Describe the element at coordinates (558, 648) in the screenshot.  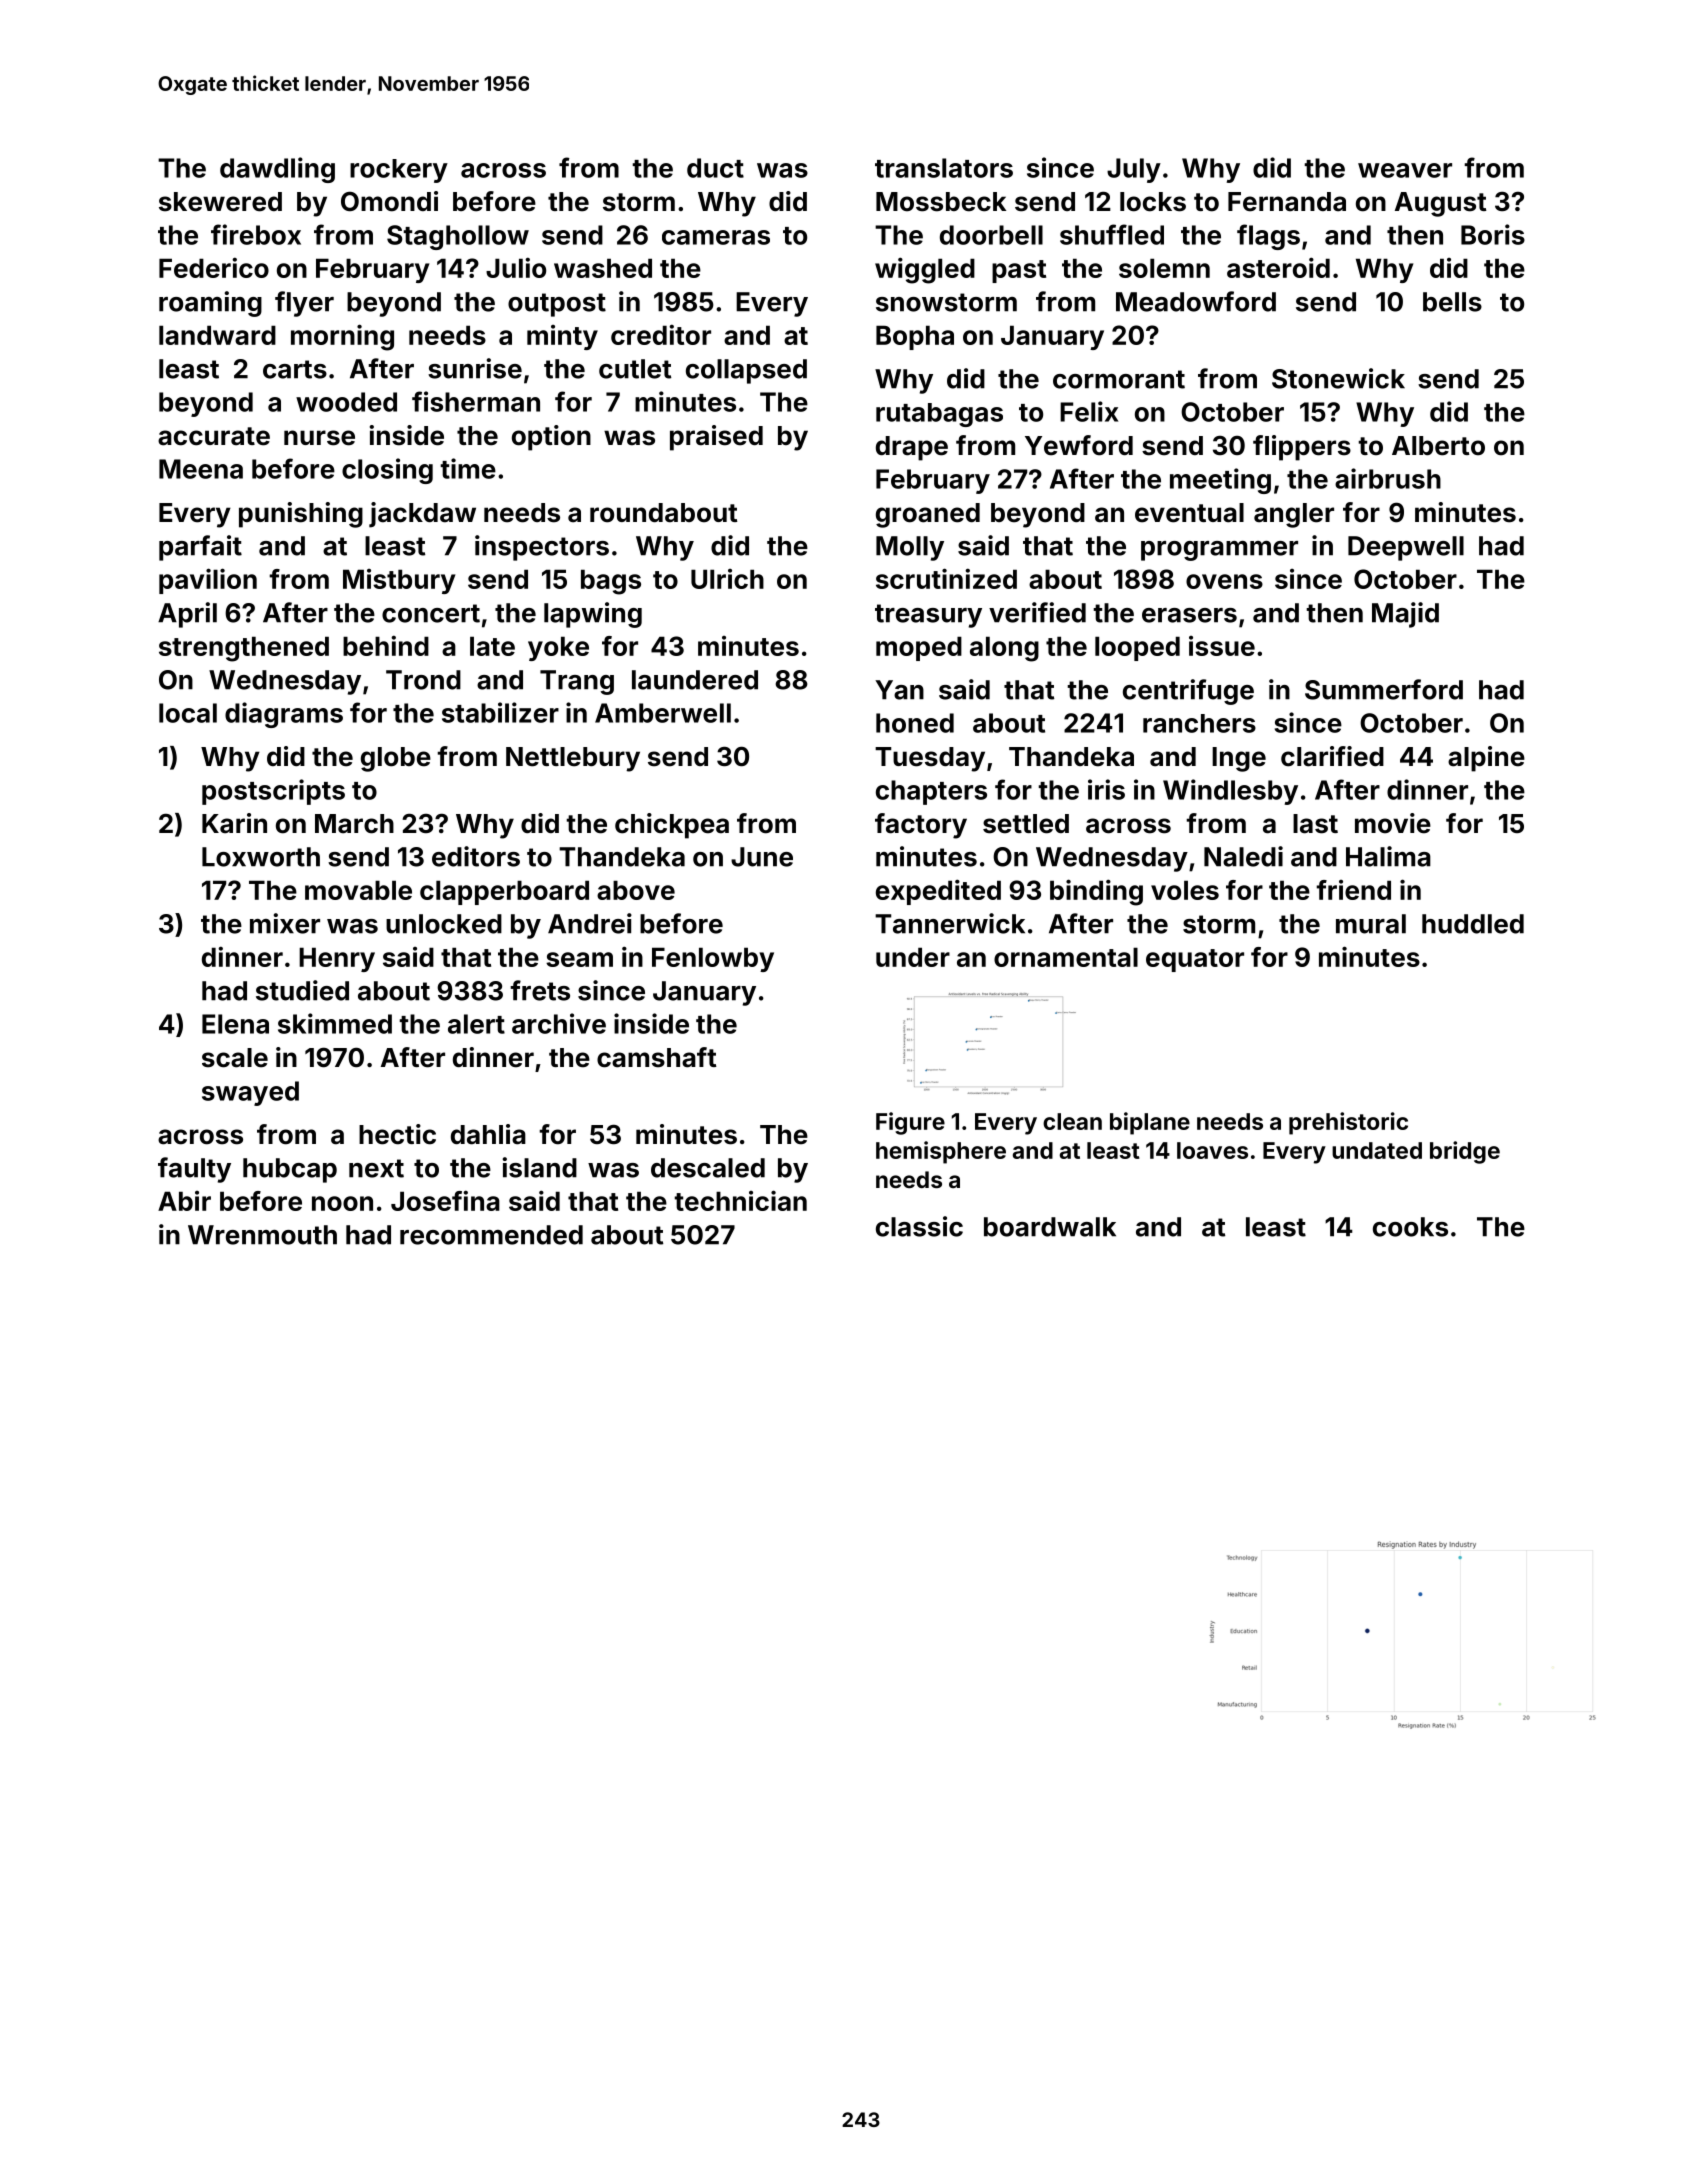
I see `yoke` at that location.
